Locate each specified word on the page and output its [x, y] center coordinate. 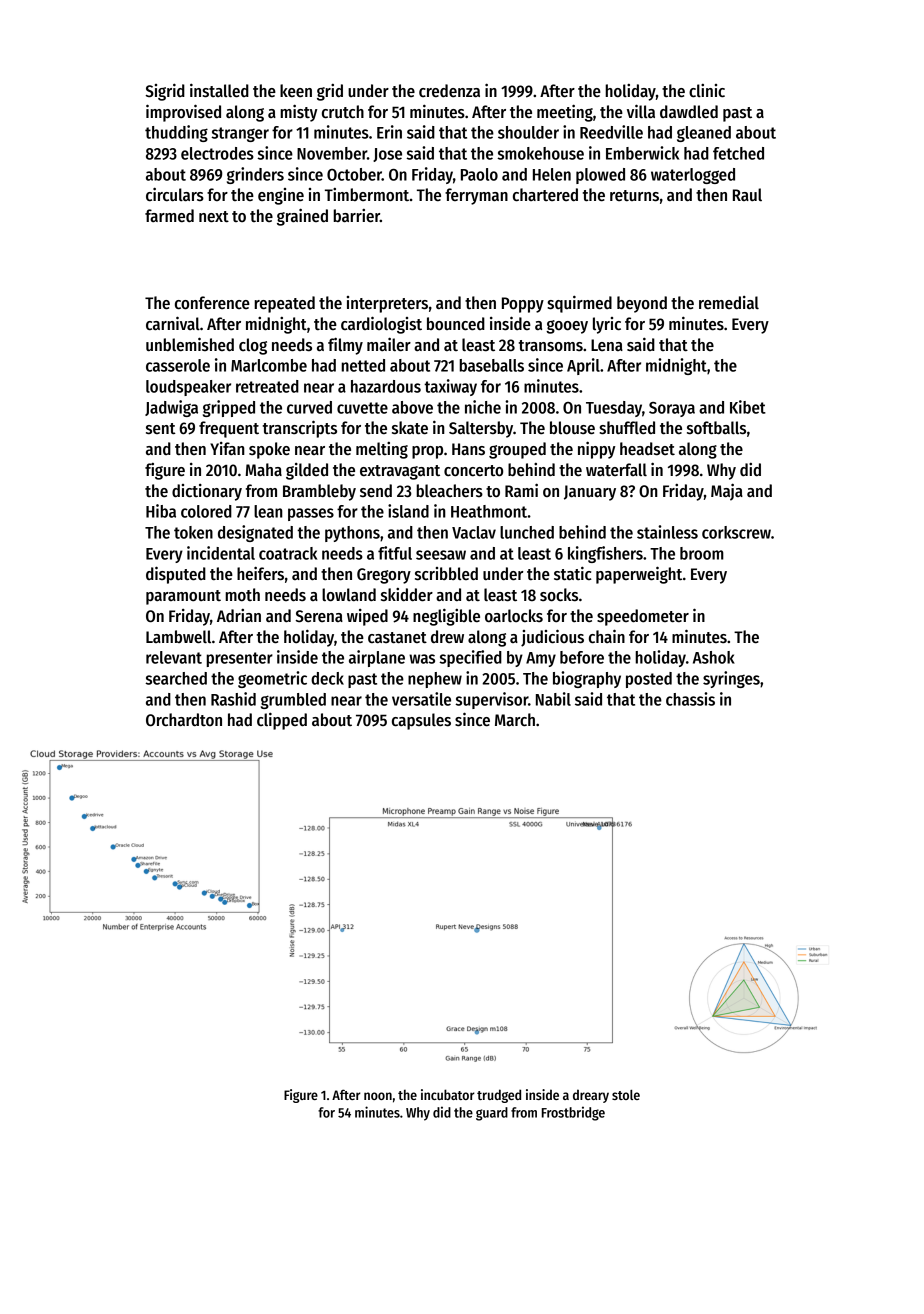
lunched [527, 532]
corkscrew [736, 532]
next [214, 217]
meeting [565, 113]
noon [378, 1096]
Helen [552, 174]
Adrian [239, 615]
